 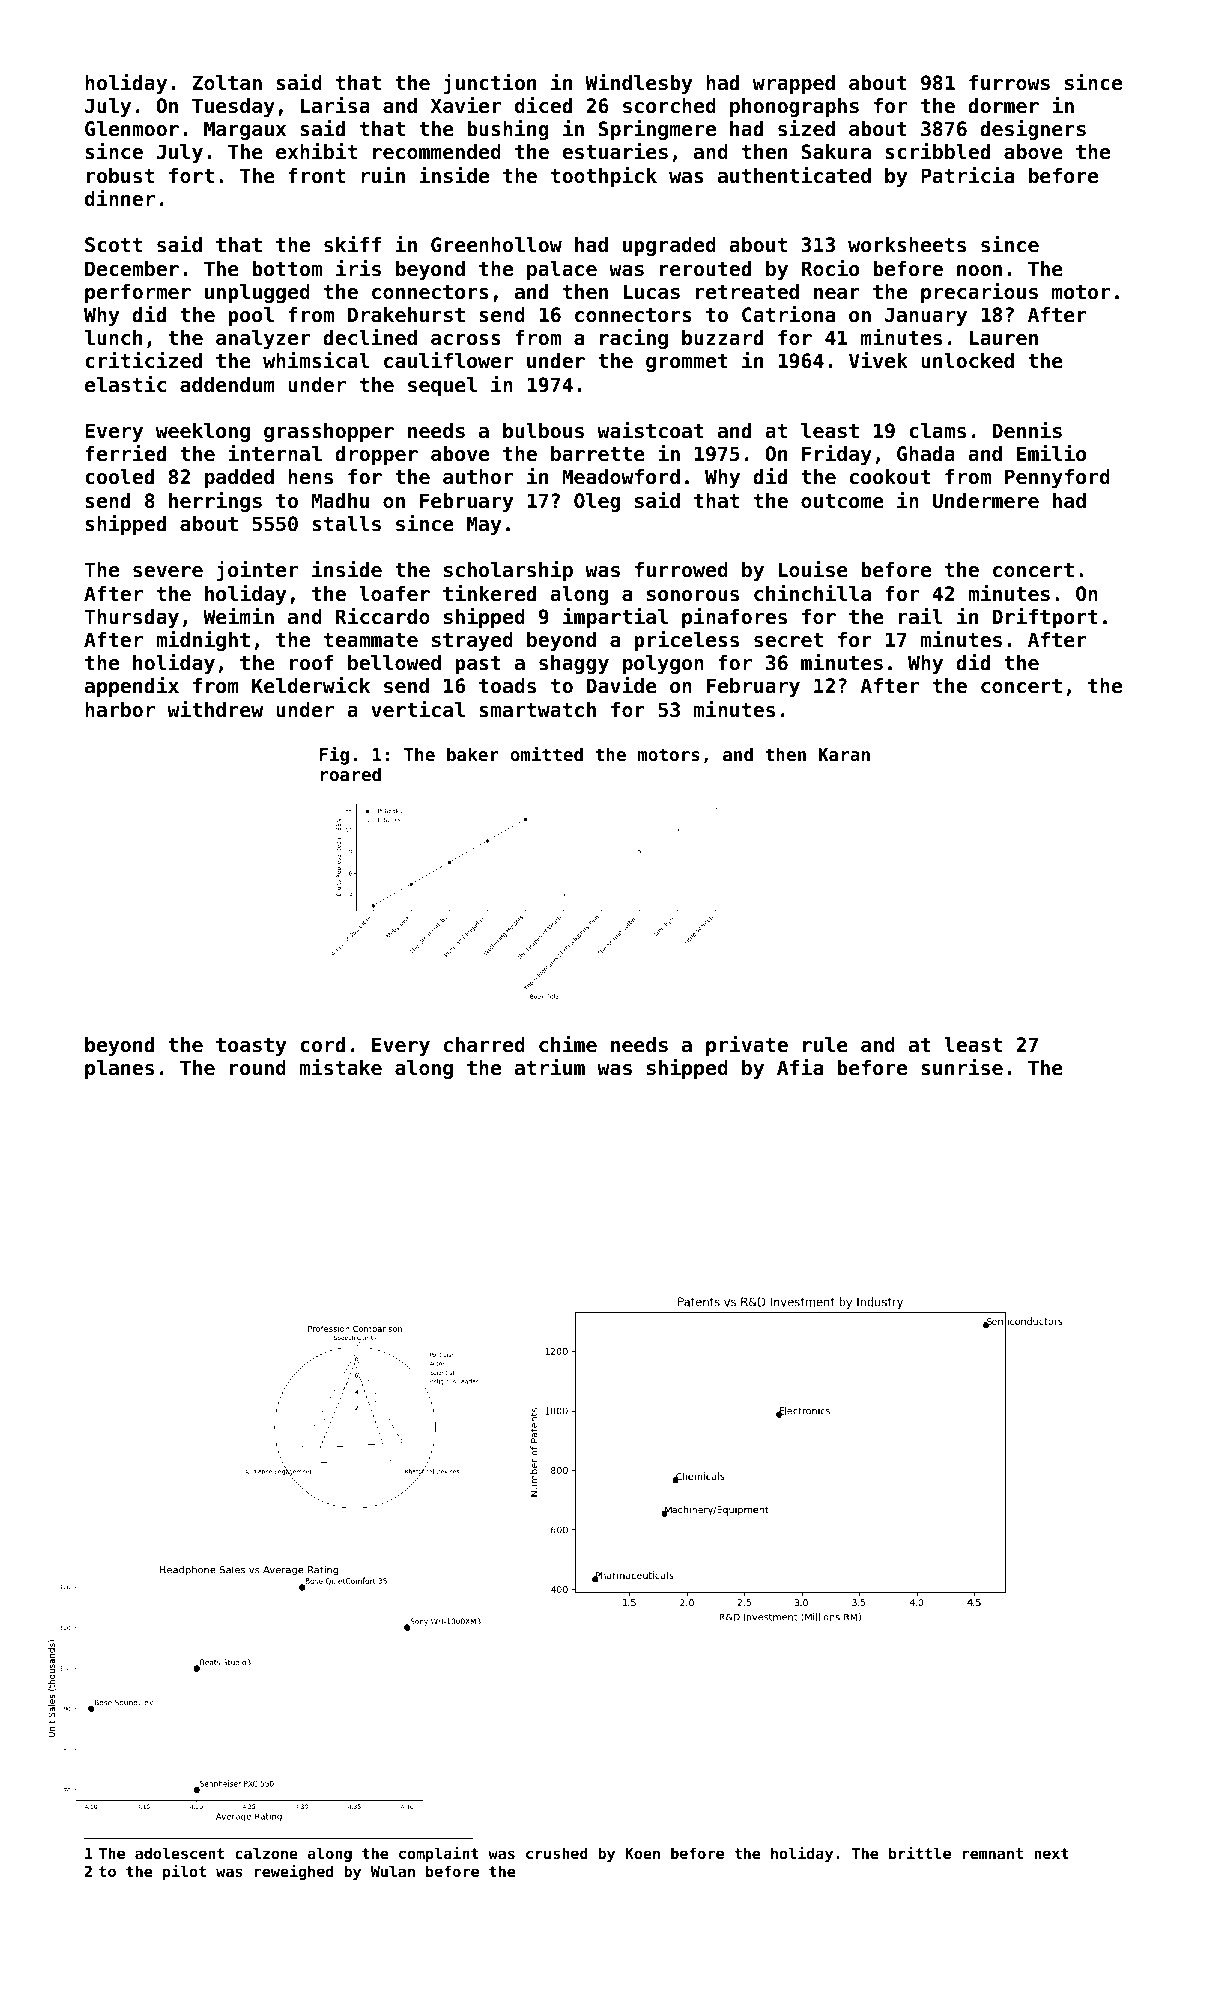 What do you see at coordinates (1045, 618) in the screenshot?
I see `Driftport` at bounding box center [1045, 618].
